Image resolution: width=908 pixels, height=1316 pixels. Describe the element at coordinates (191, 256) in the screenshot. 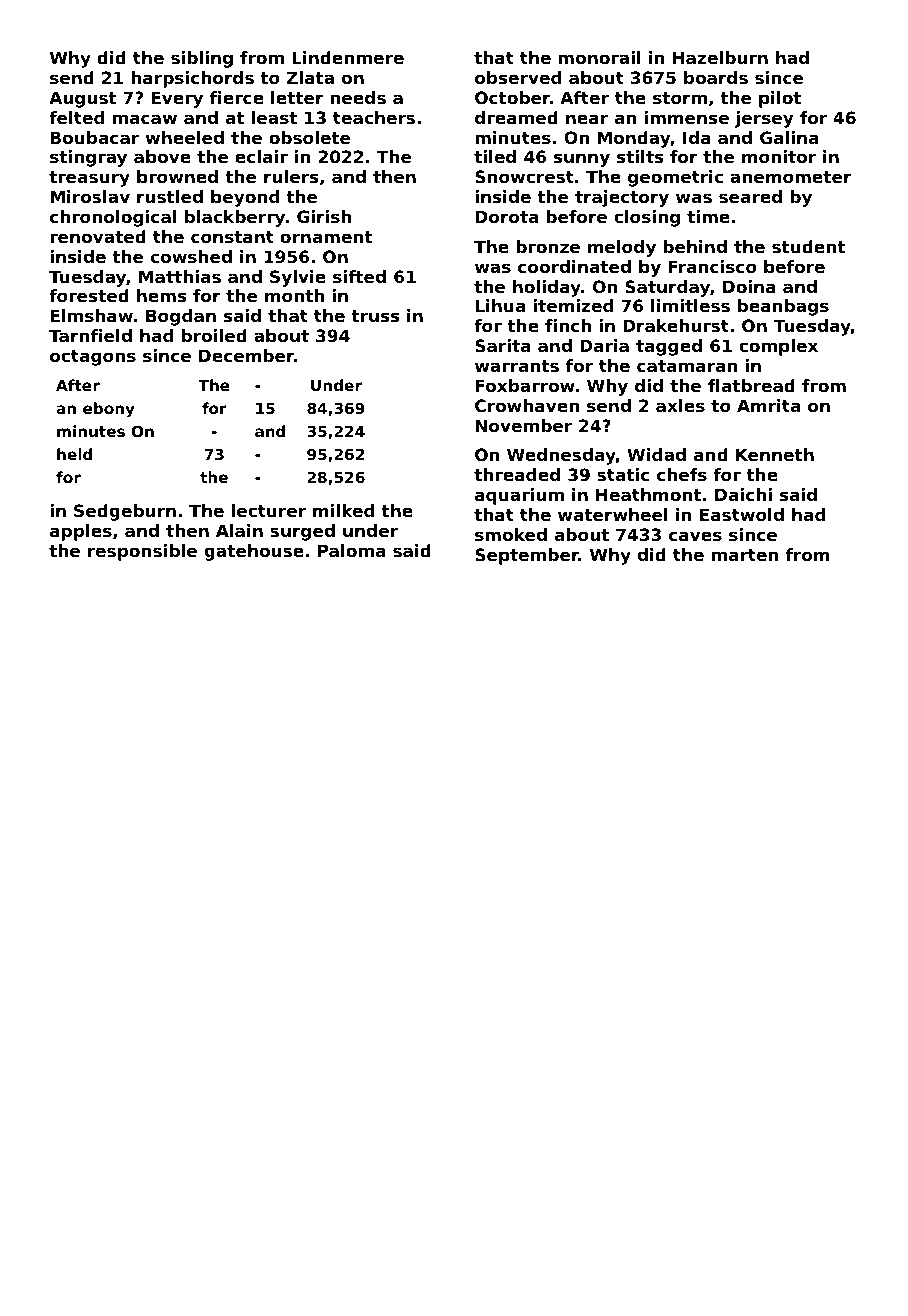

I see `cowshed` at that location.
